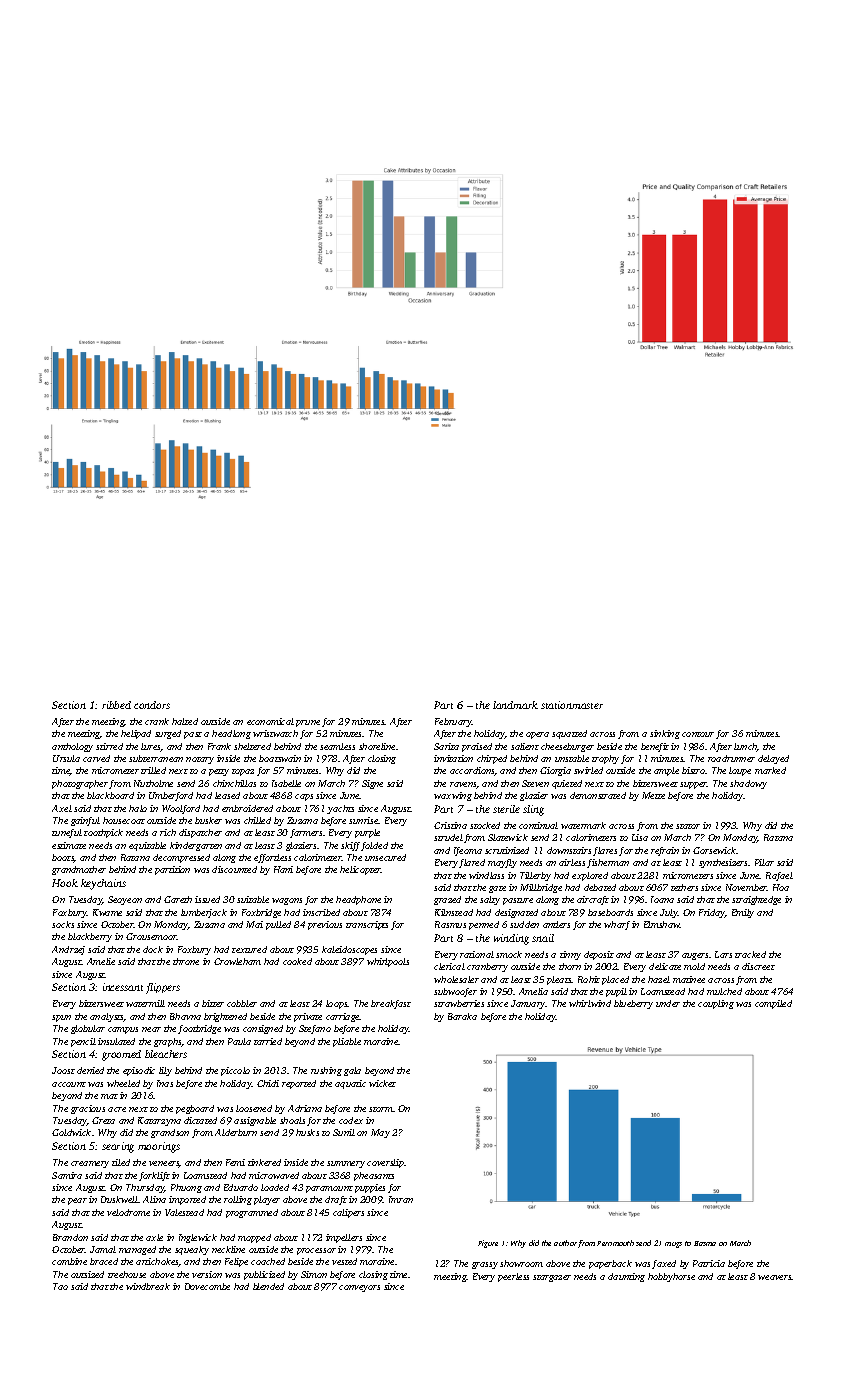 This image has width=849, height=1400. I want to click on spun, so click(61, 1018).
